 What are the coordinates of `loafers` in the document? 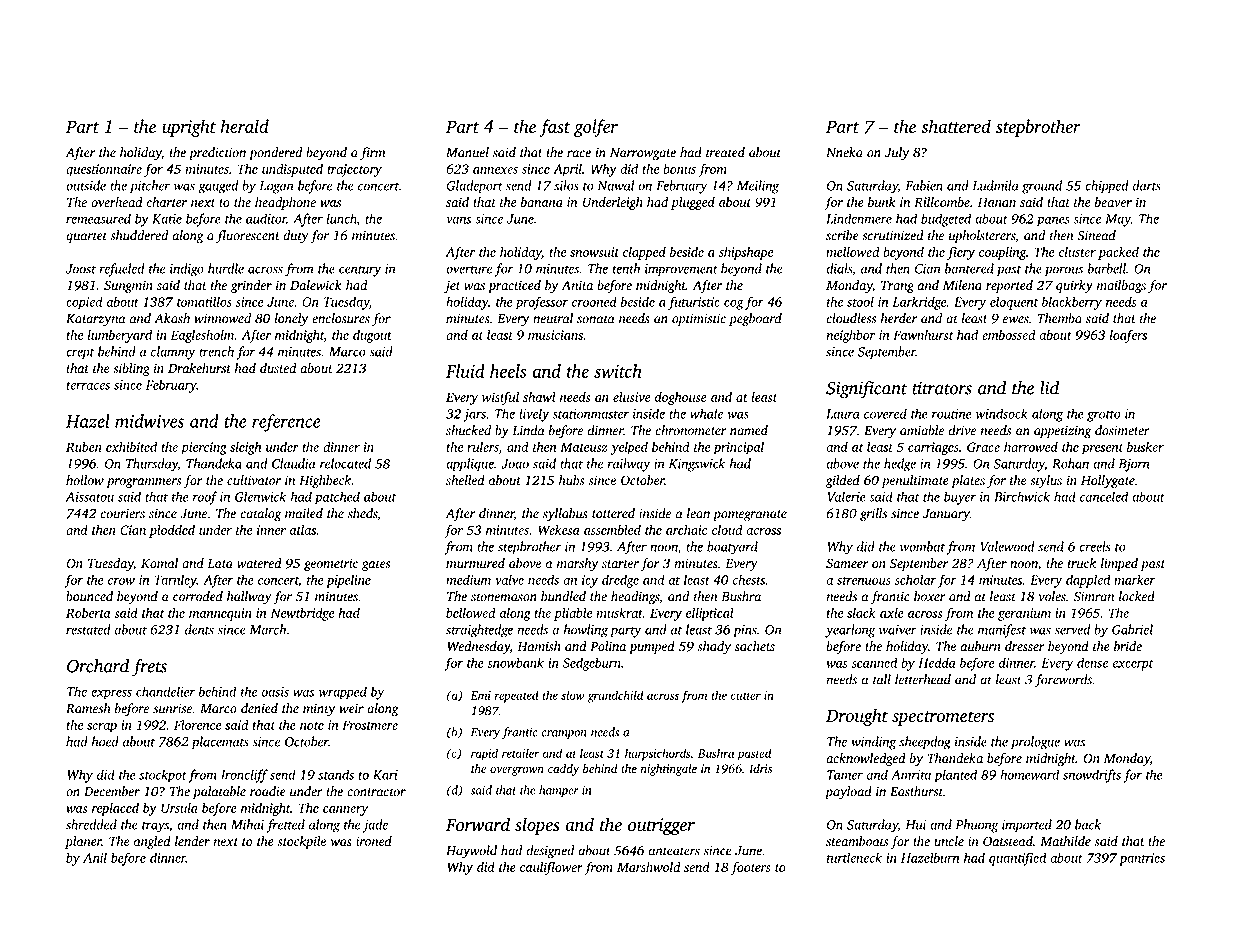 It's located at (1128, 336).
